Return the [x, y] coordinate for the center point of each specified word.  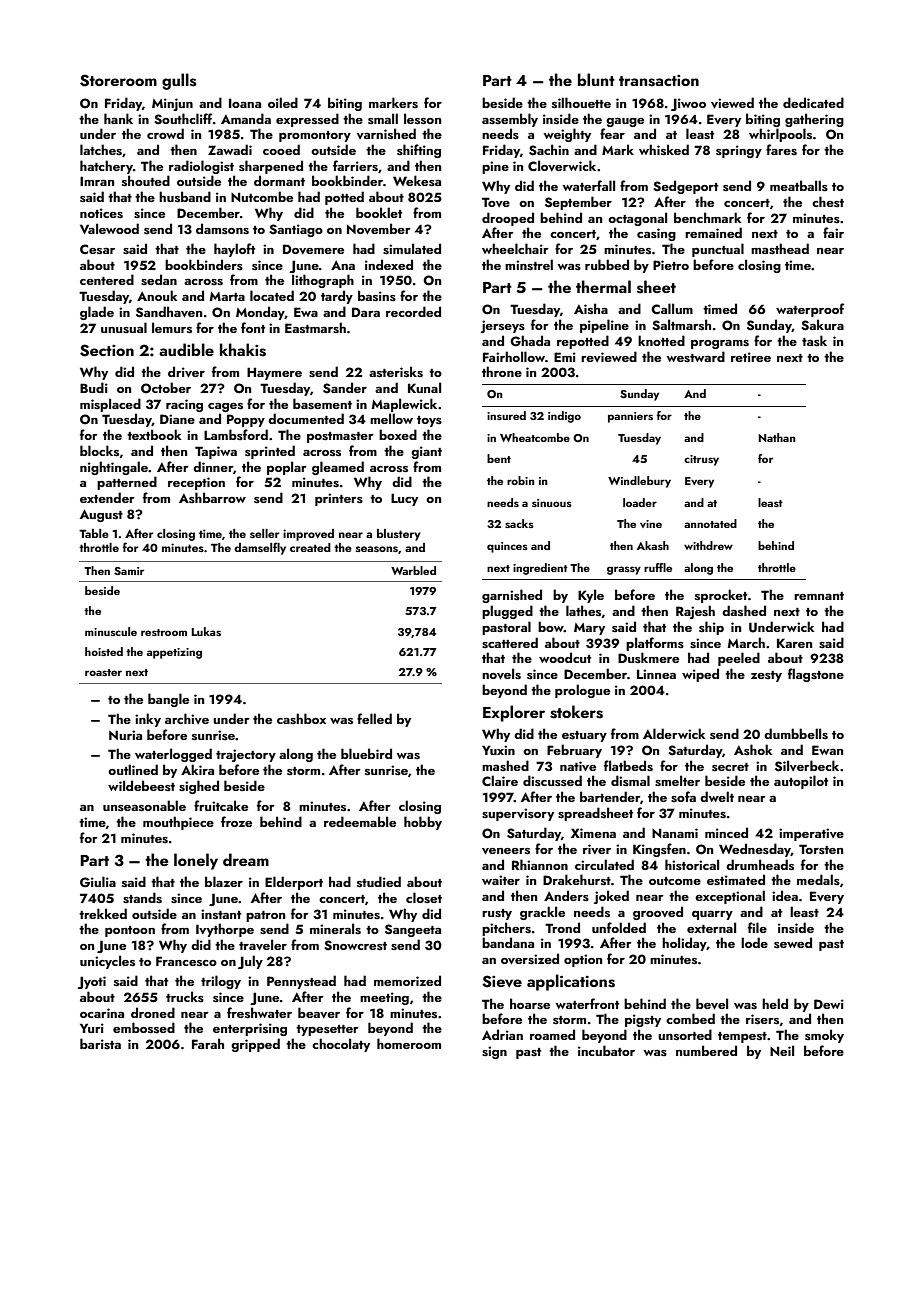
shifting [419, 151]
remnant [819, 596]
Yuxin [498, 750]
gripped [255, 1045]
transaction [659, 81]
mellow [391, 418]
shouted [146, 181]
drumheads [760, 865]
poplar [287, 468]
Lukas [206, 631]
